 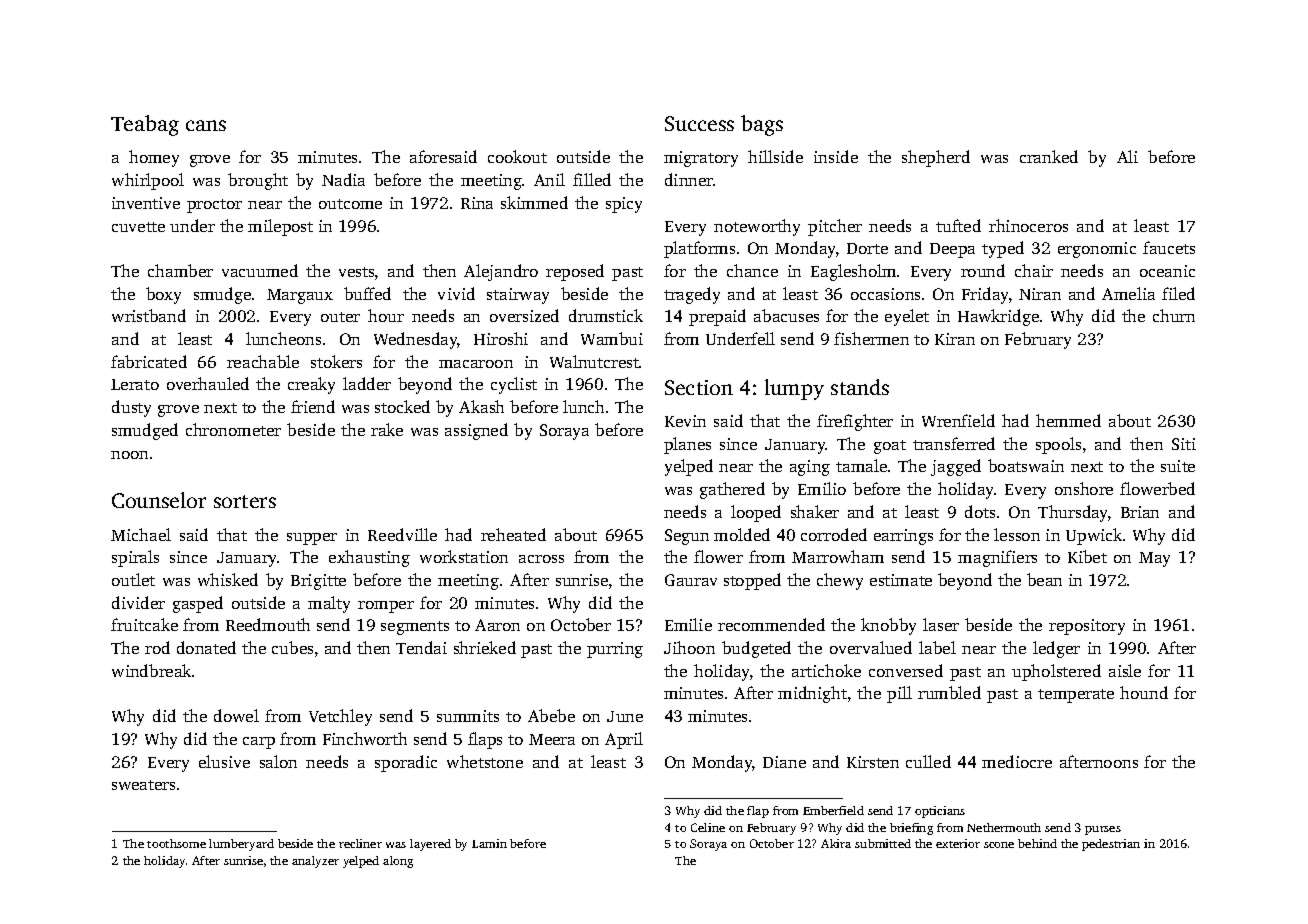 I want to click on Amelia, so click(x=1128, y=293).
